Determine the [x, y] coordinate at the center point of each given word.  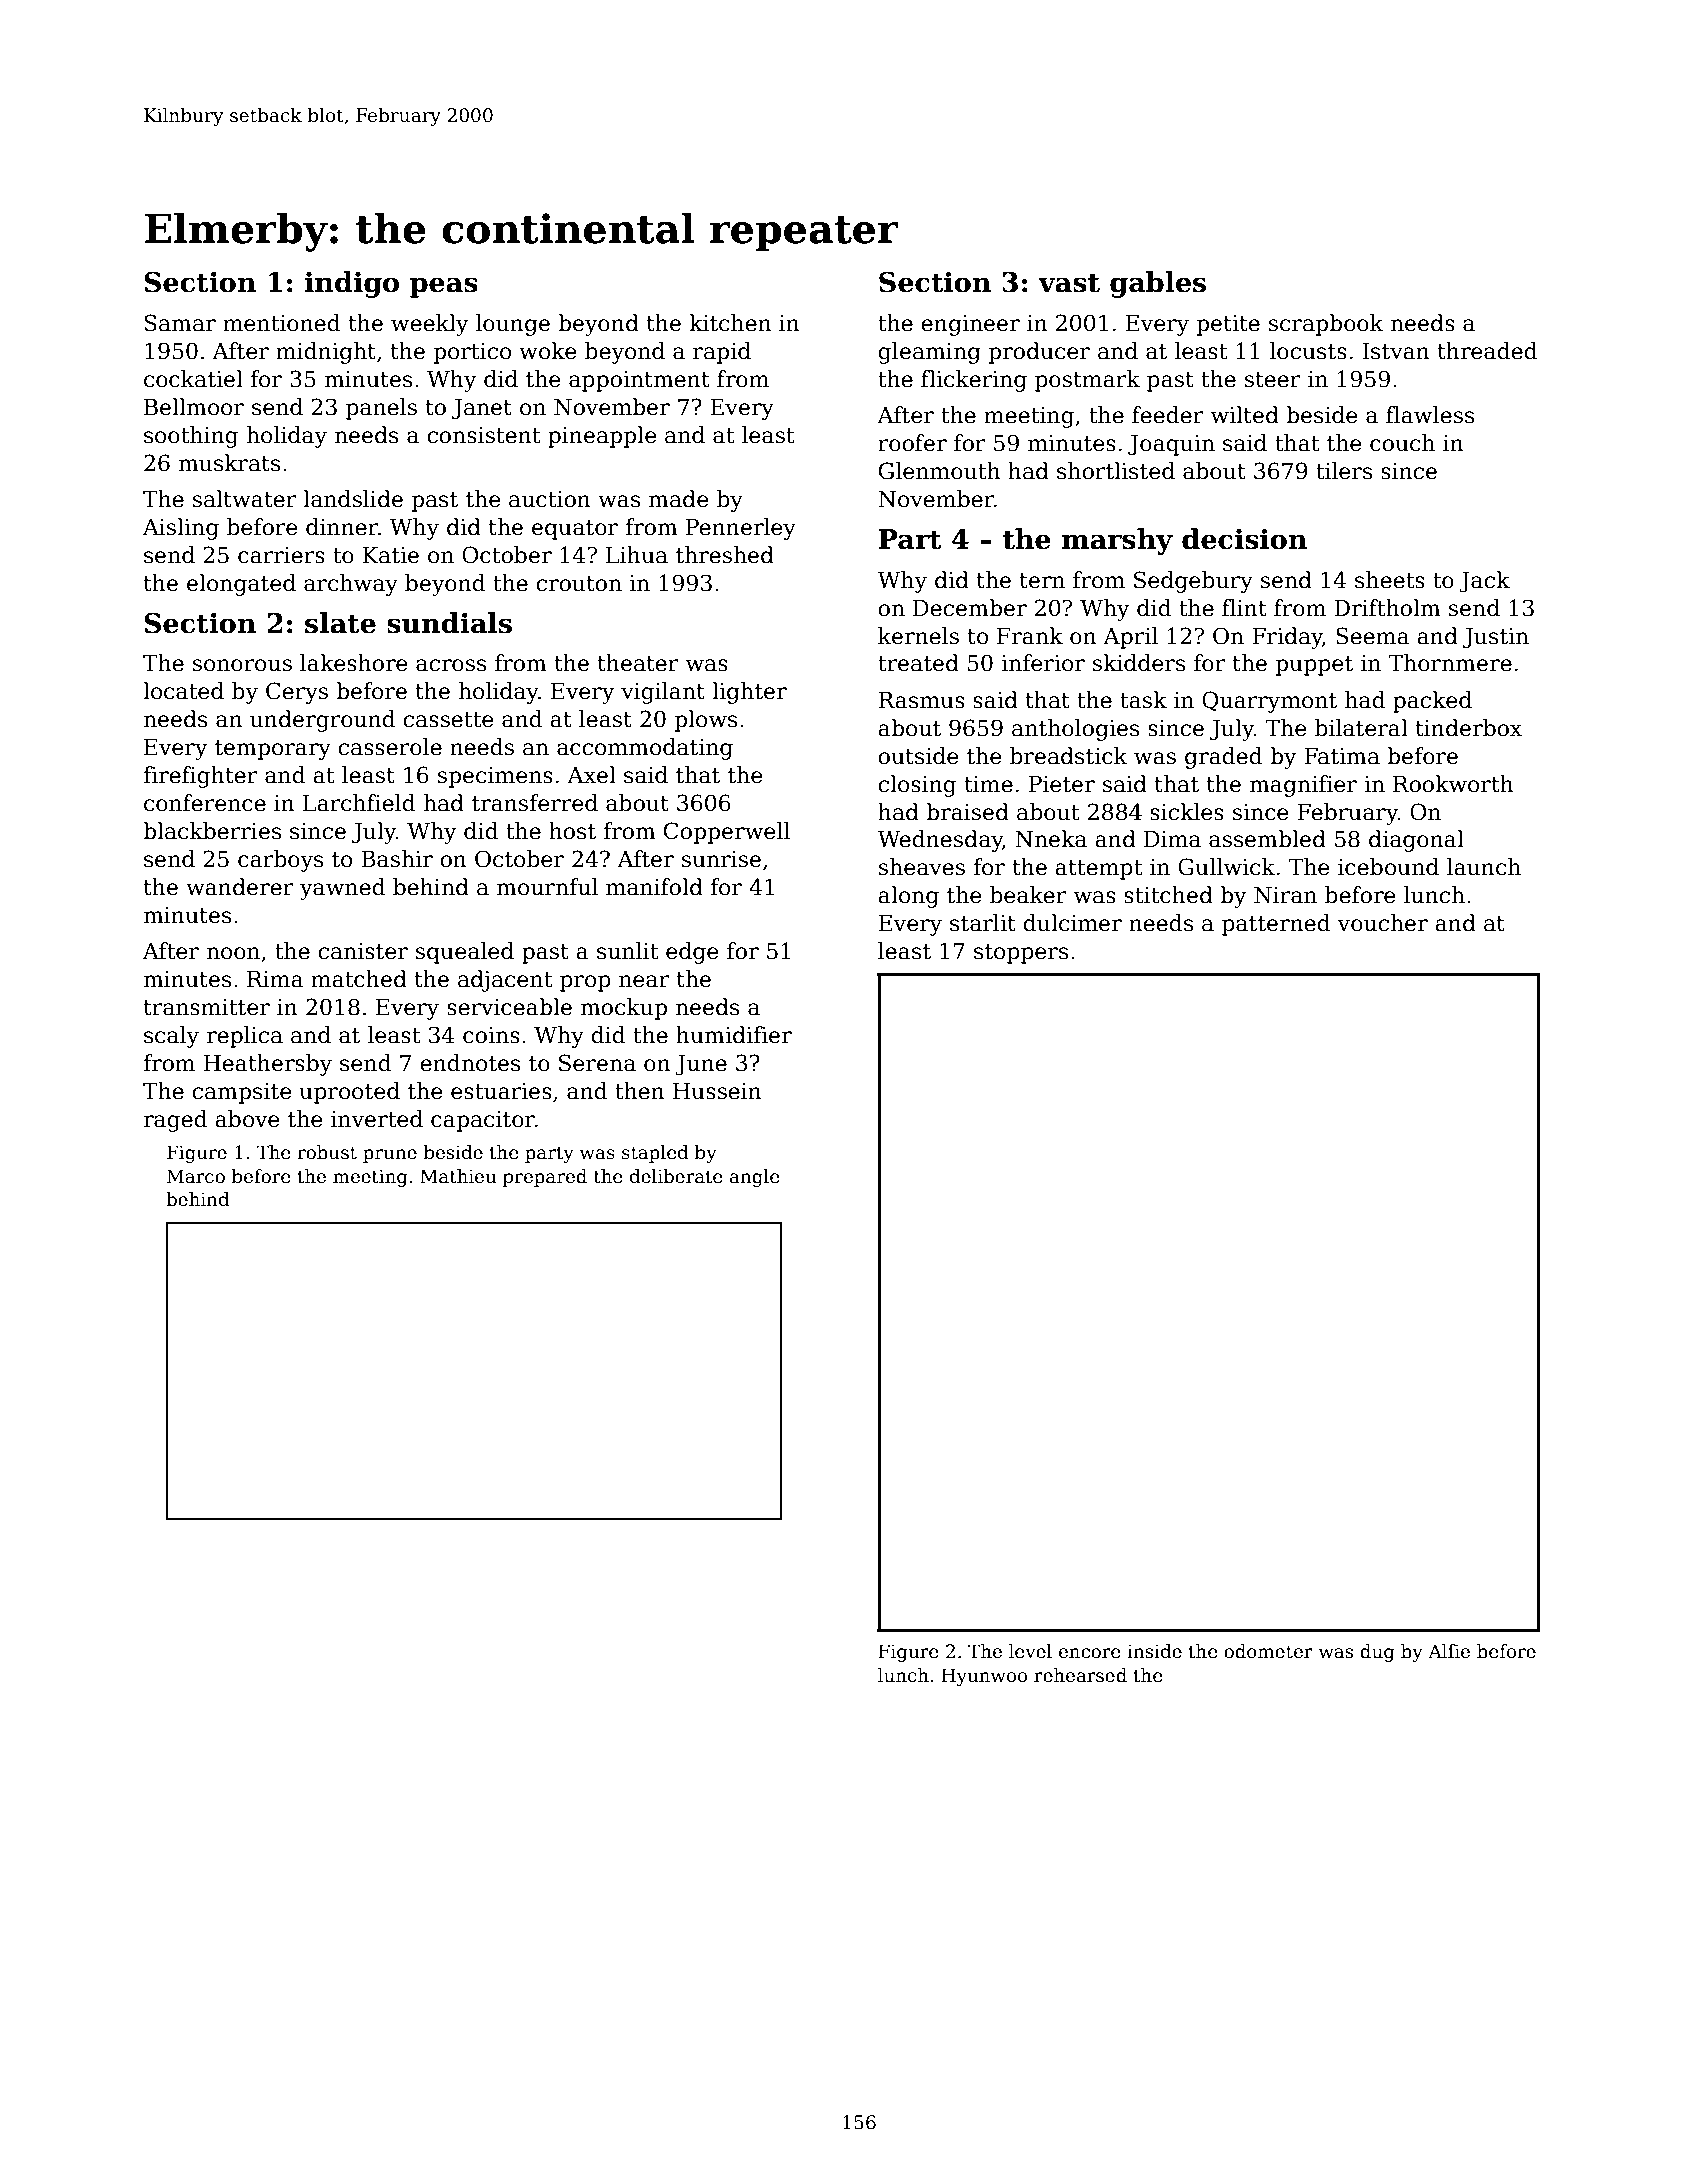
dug [1377, 1653]
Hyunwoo [984, 1677]
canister [363, 951]
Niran [1285, 895]
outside [918, 756]
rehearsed [1080, 1675]
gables [1158, 284]
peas [444, 287]
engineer [970, 325]
